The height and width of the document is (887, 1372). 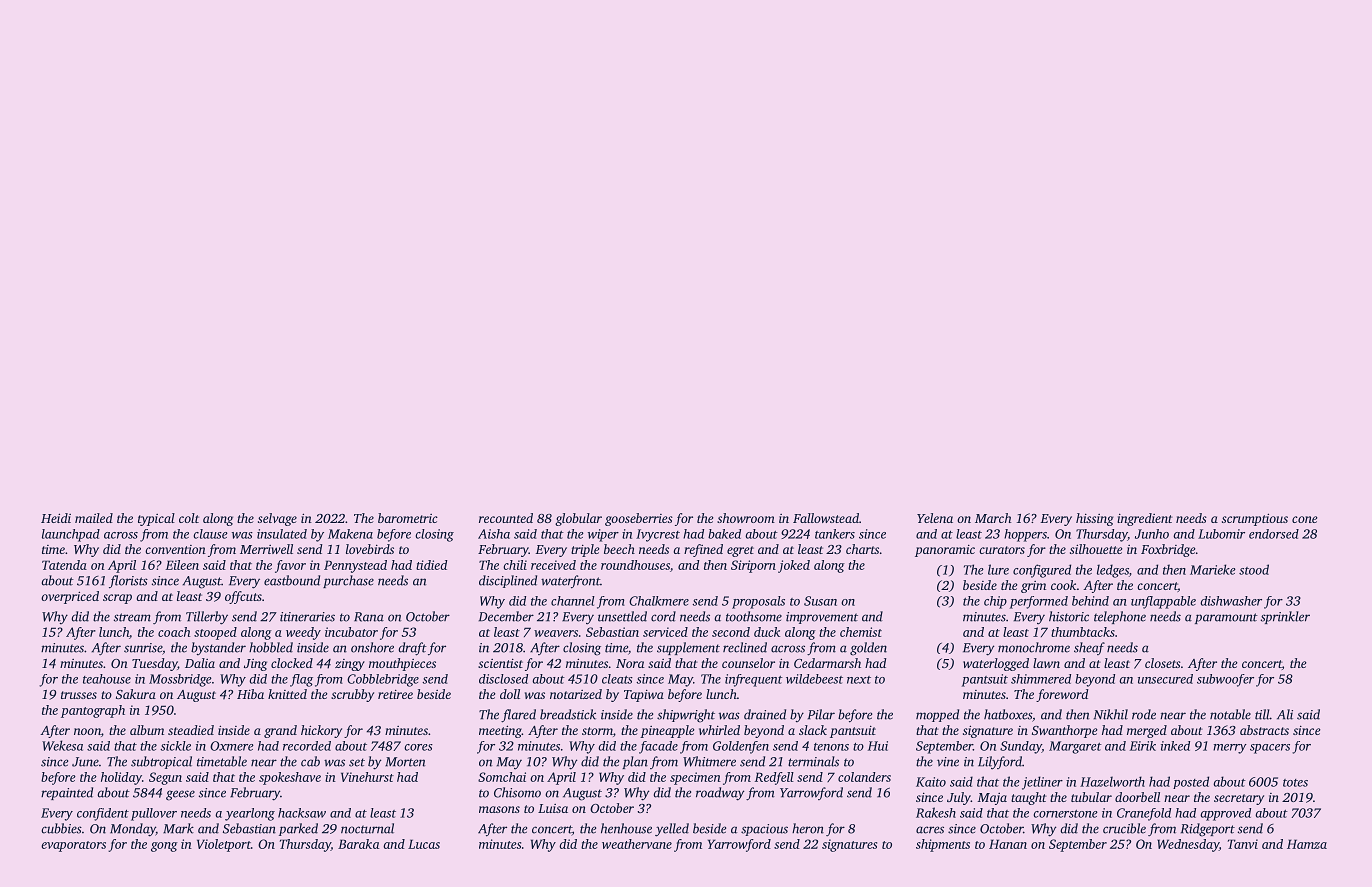 What do you see at coordinates (1274, 534) in the document?
I see `endorsed` at bounding box center [1274, 534].
